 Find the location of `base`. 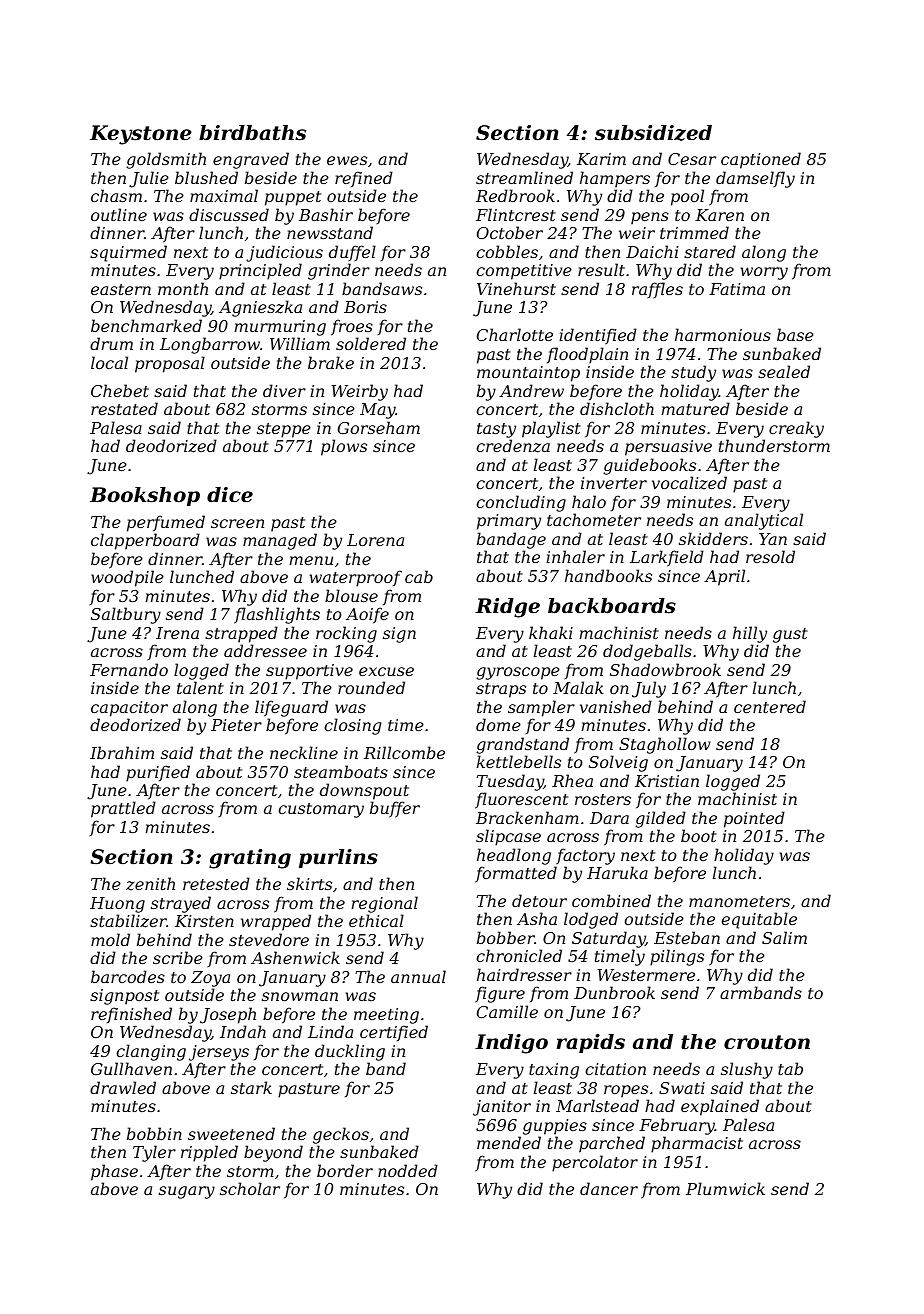

base is located at coordinates (795, 334).
